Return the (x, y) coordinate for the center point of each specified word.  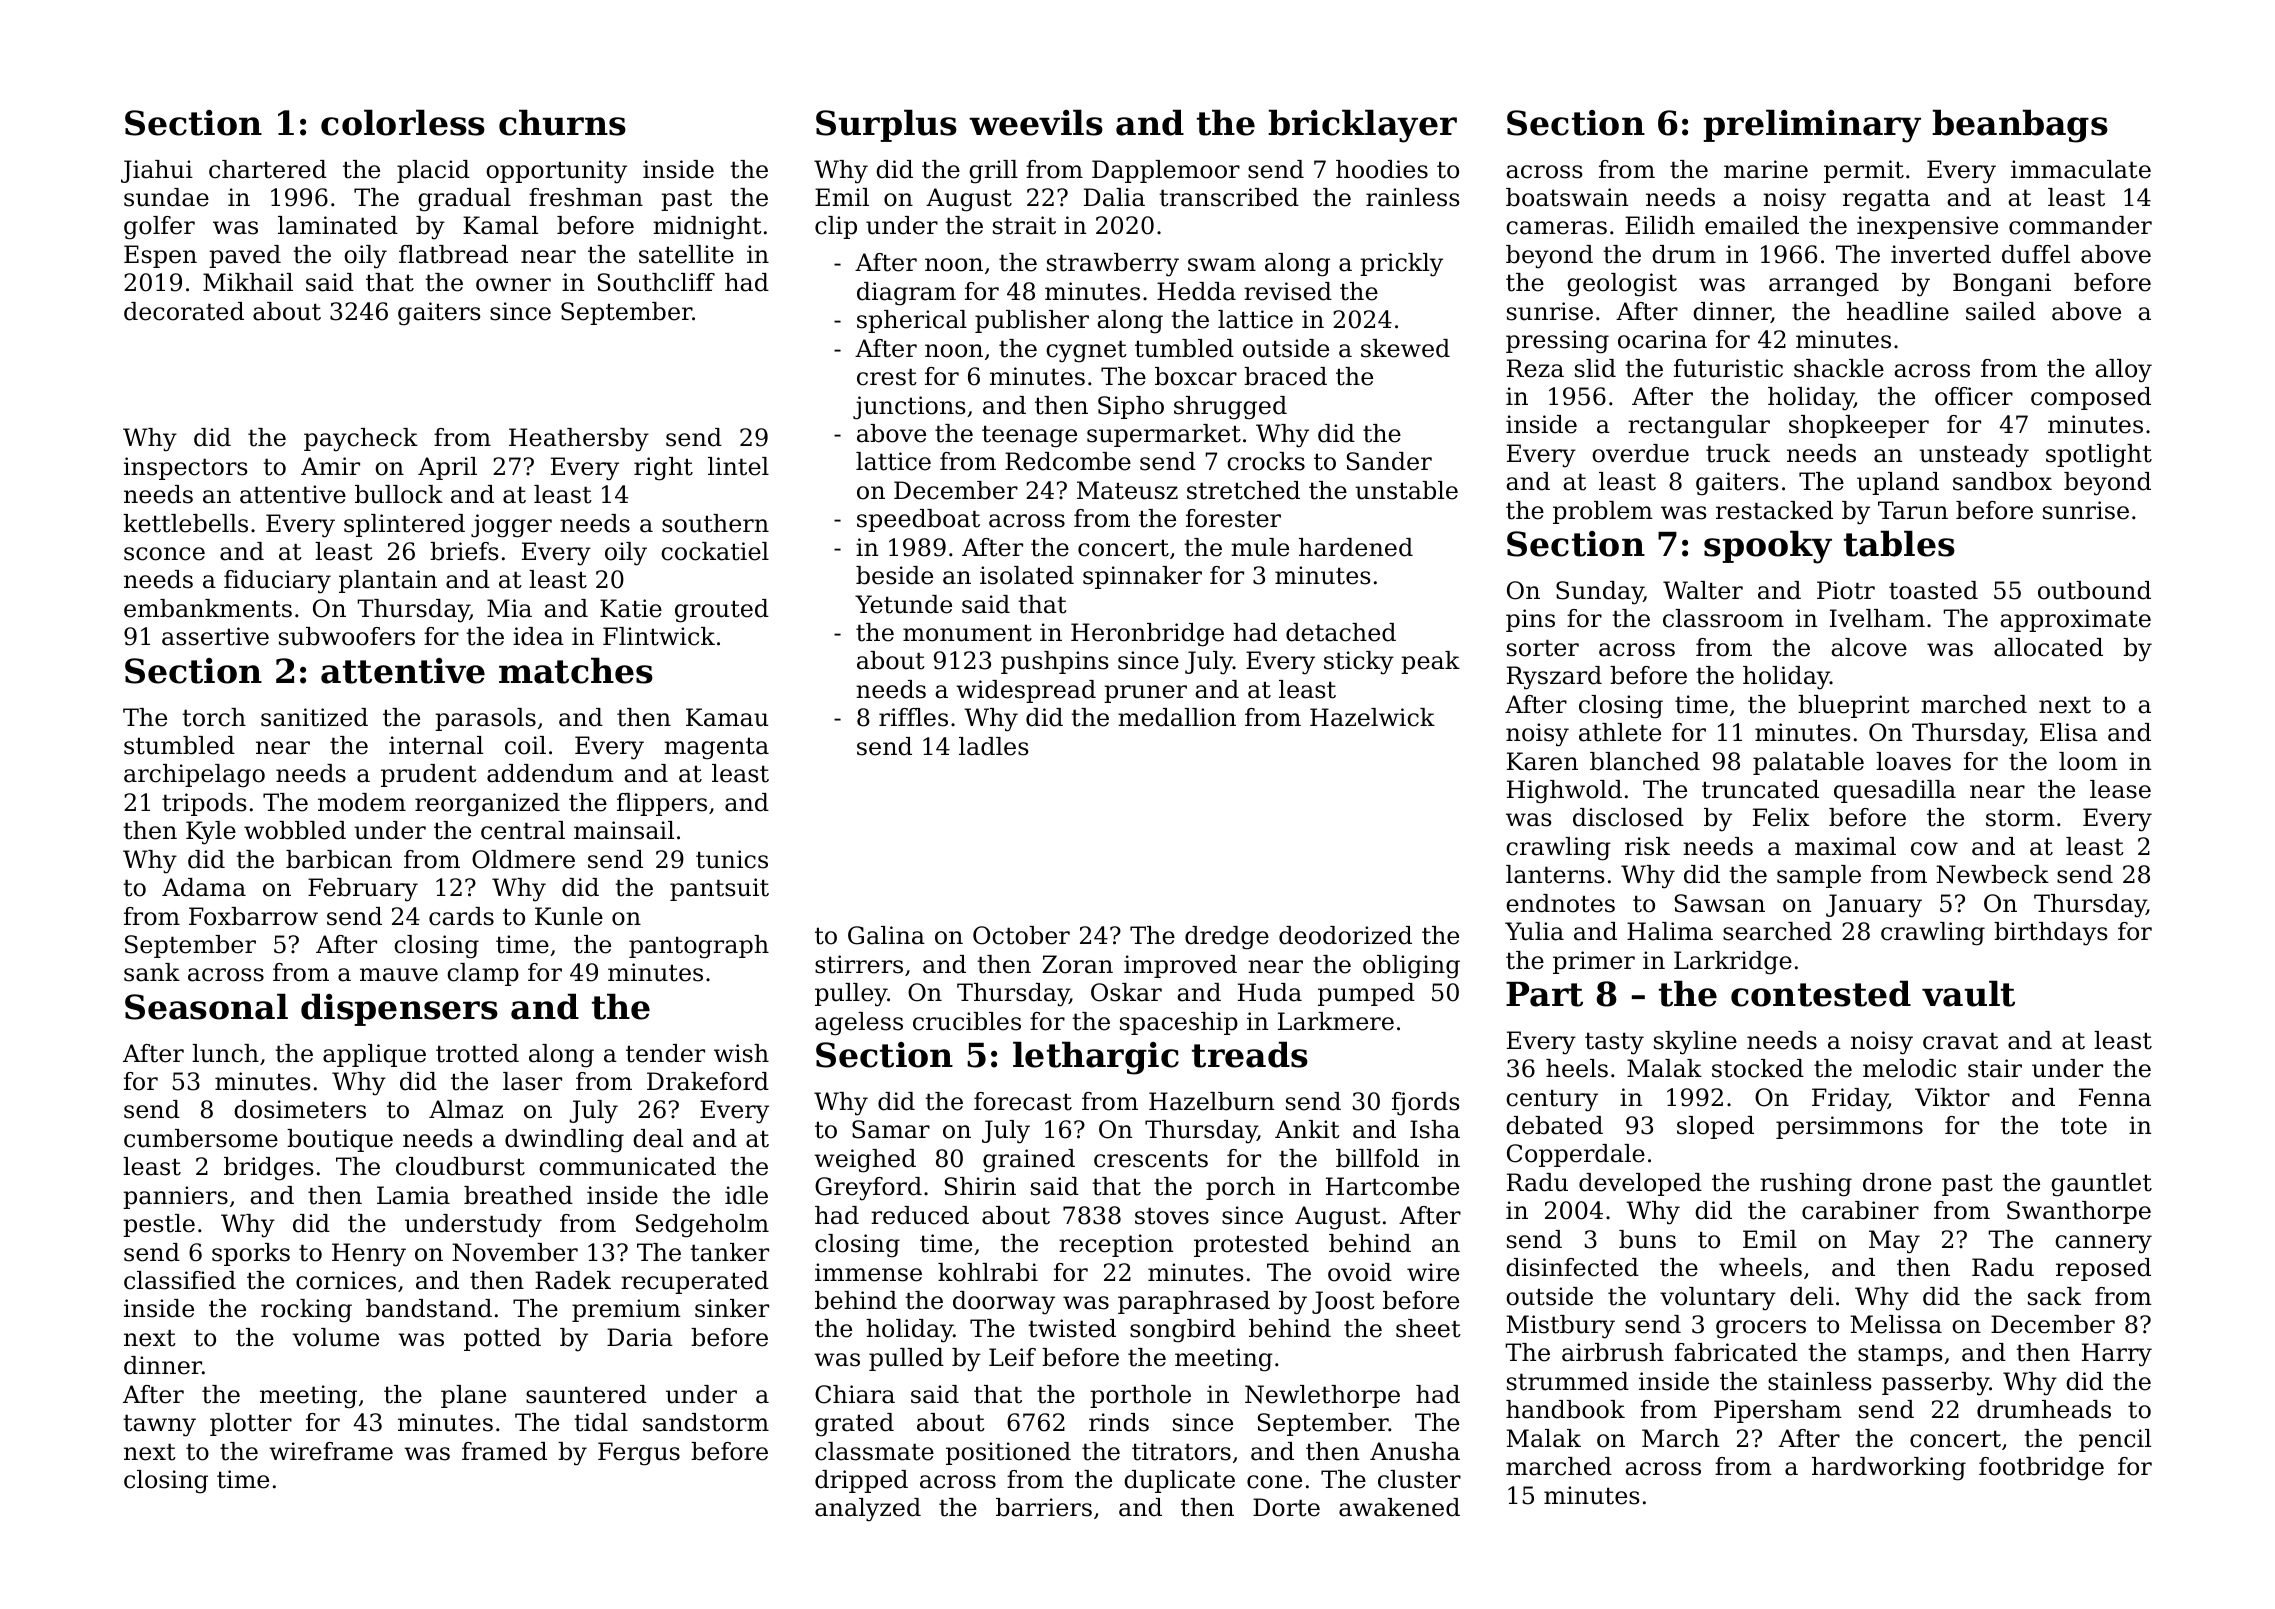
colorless (403, 122)
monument (967, 633)
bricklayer (1362, 126)
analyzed (868, 1510)
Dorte (1286, 1507)
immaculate (2081, 169)
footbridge (2041, 1469)
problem (1603, 512)
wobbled (295, 830)
